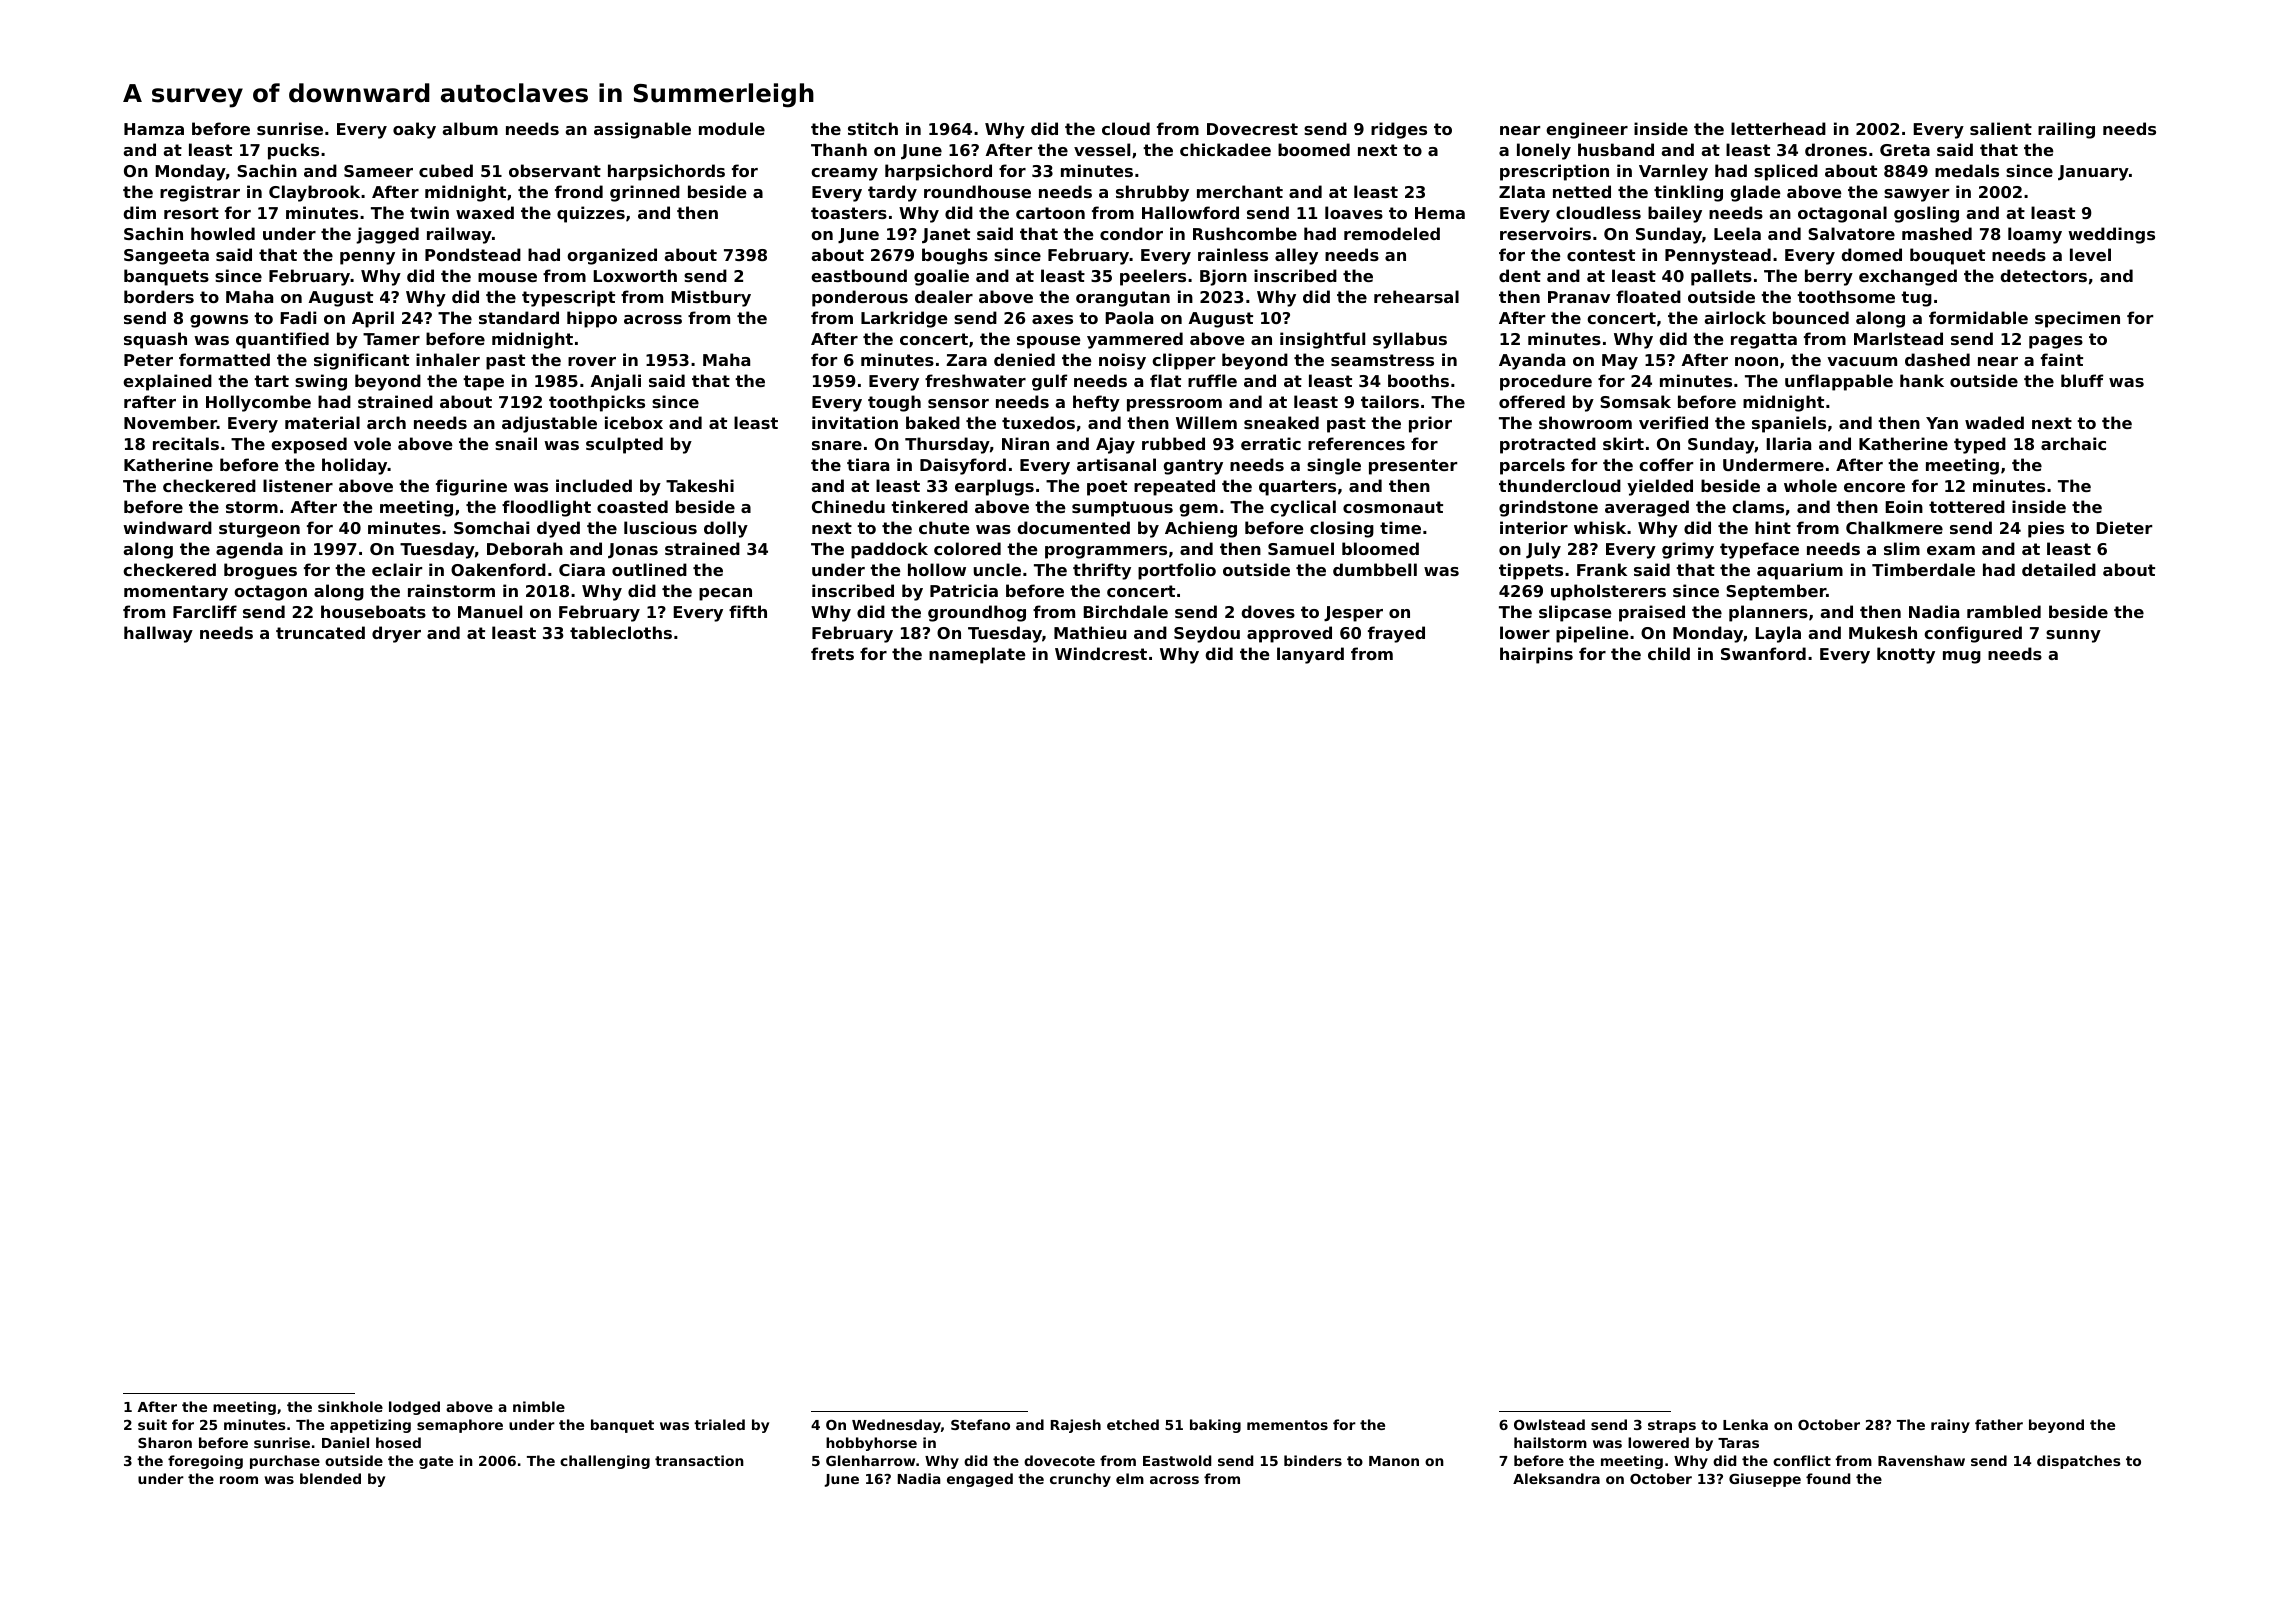 Image resolution: width=2282 pixels, height=1614 pixels. Describe the element at coordinates (719, 1424) in the document. I see `trialed` at that location.
